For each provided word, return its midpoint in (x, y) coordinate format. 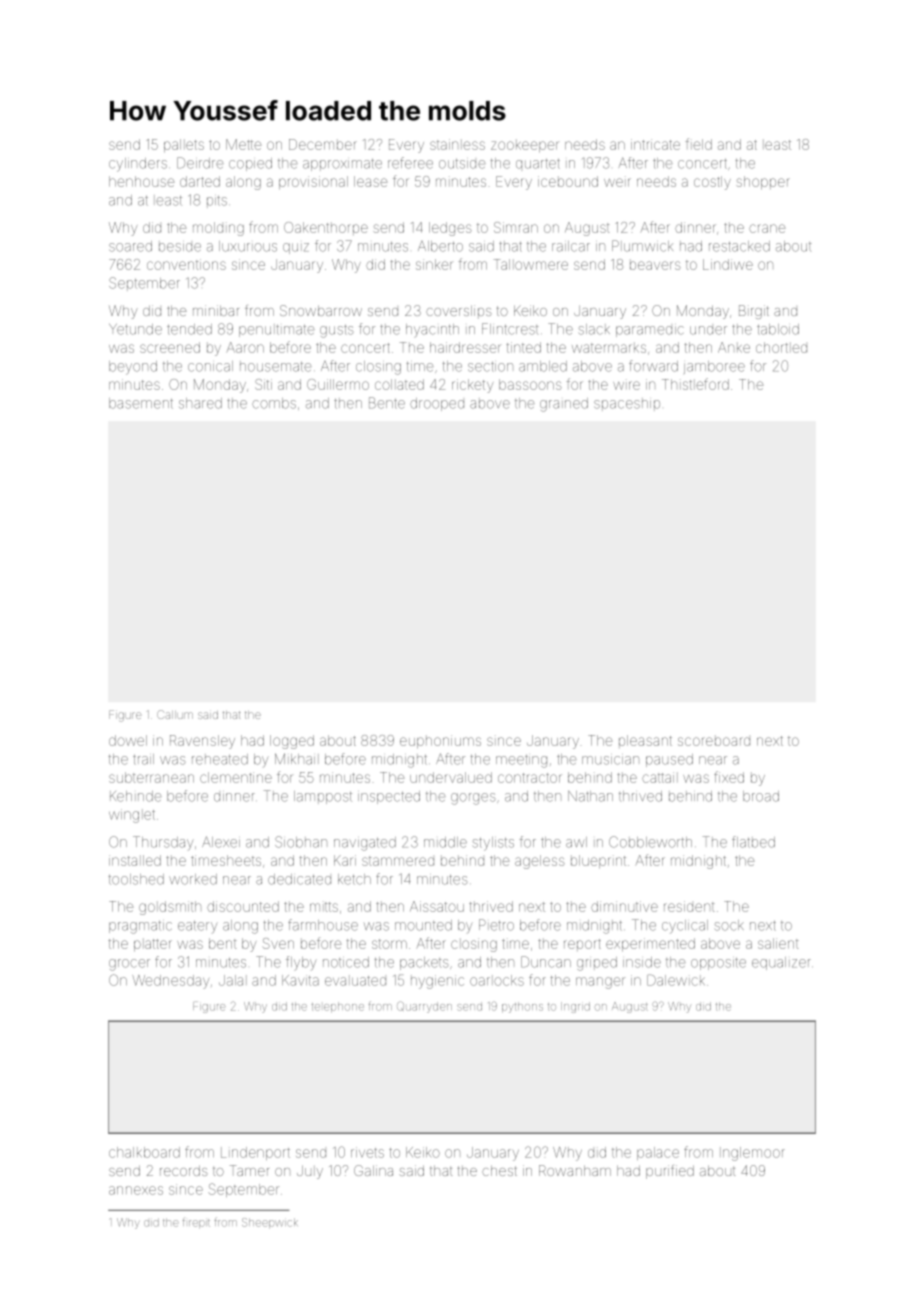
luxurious (248, 246)
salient (778, 943)
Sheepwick (270, 1223)
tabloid (778, 329)
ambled (543, 366)
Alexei (221, 842)
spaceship (627, 404)
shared (200, 403)
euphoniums (440, 742)
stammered (398, 861)
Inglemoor (752, 1154)
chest (499, 1171)
